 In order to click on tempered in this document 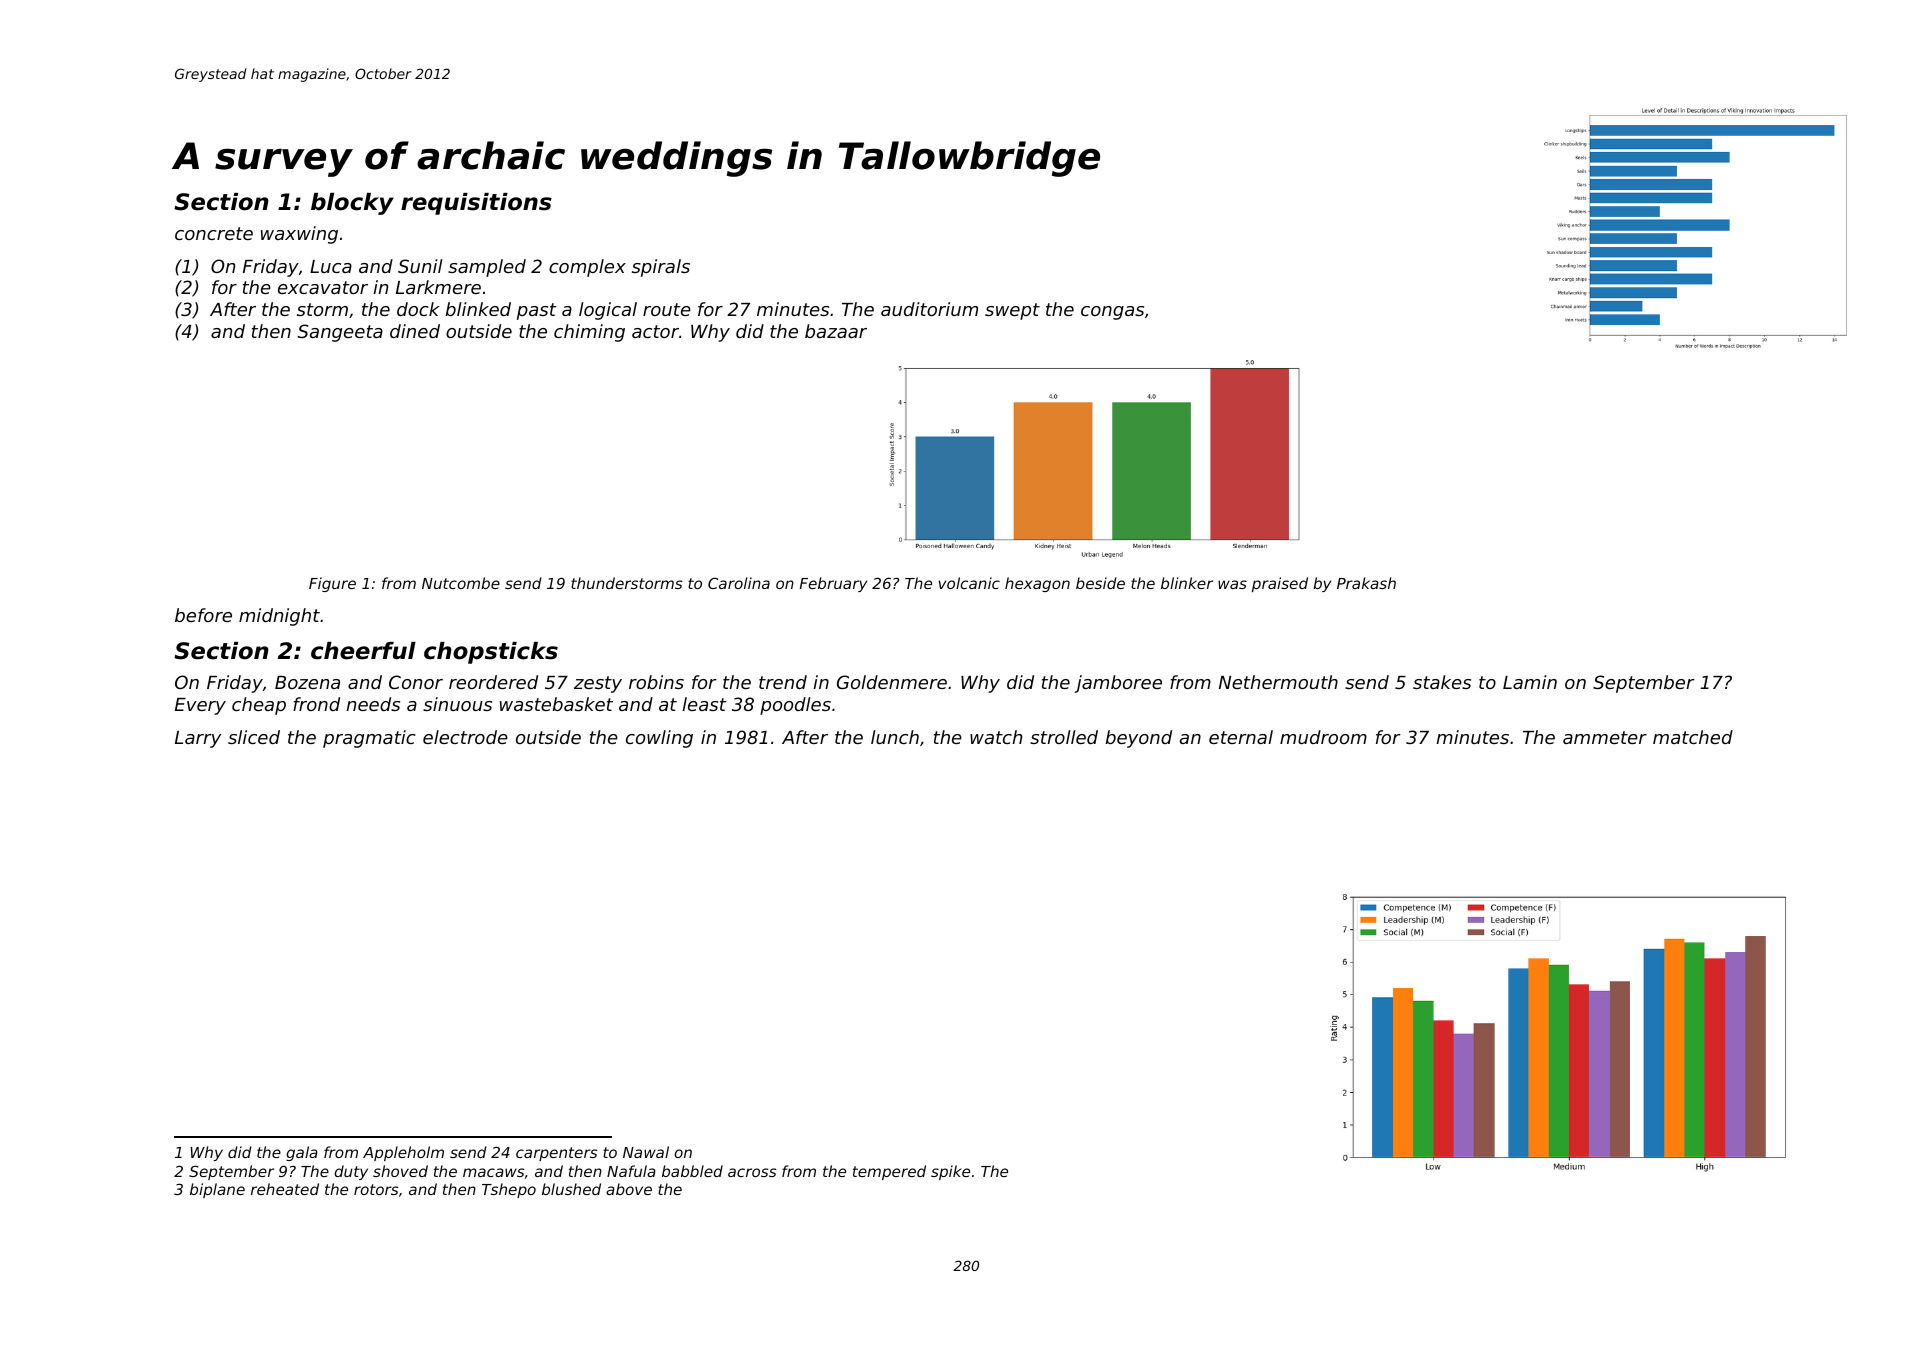, I will do `click(889, 1172)`.
